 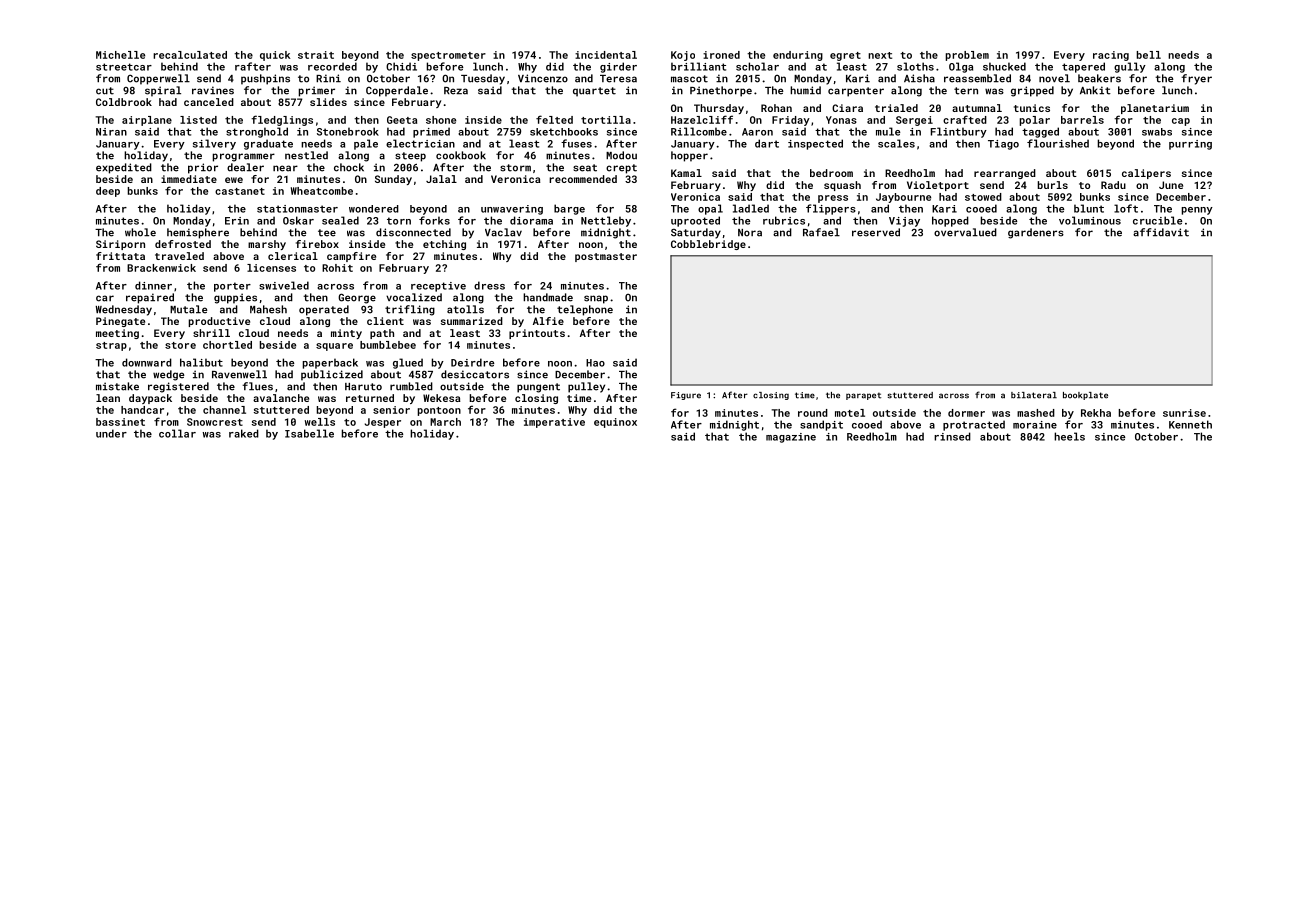 What do you see at coordinates (950, 221) in the image?
I see `hopped` at bounding box center [950, 221].
